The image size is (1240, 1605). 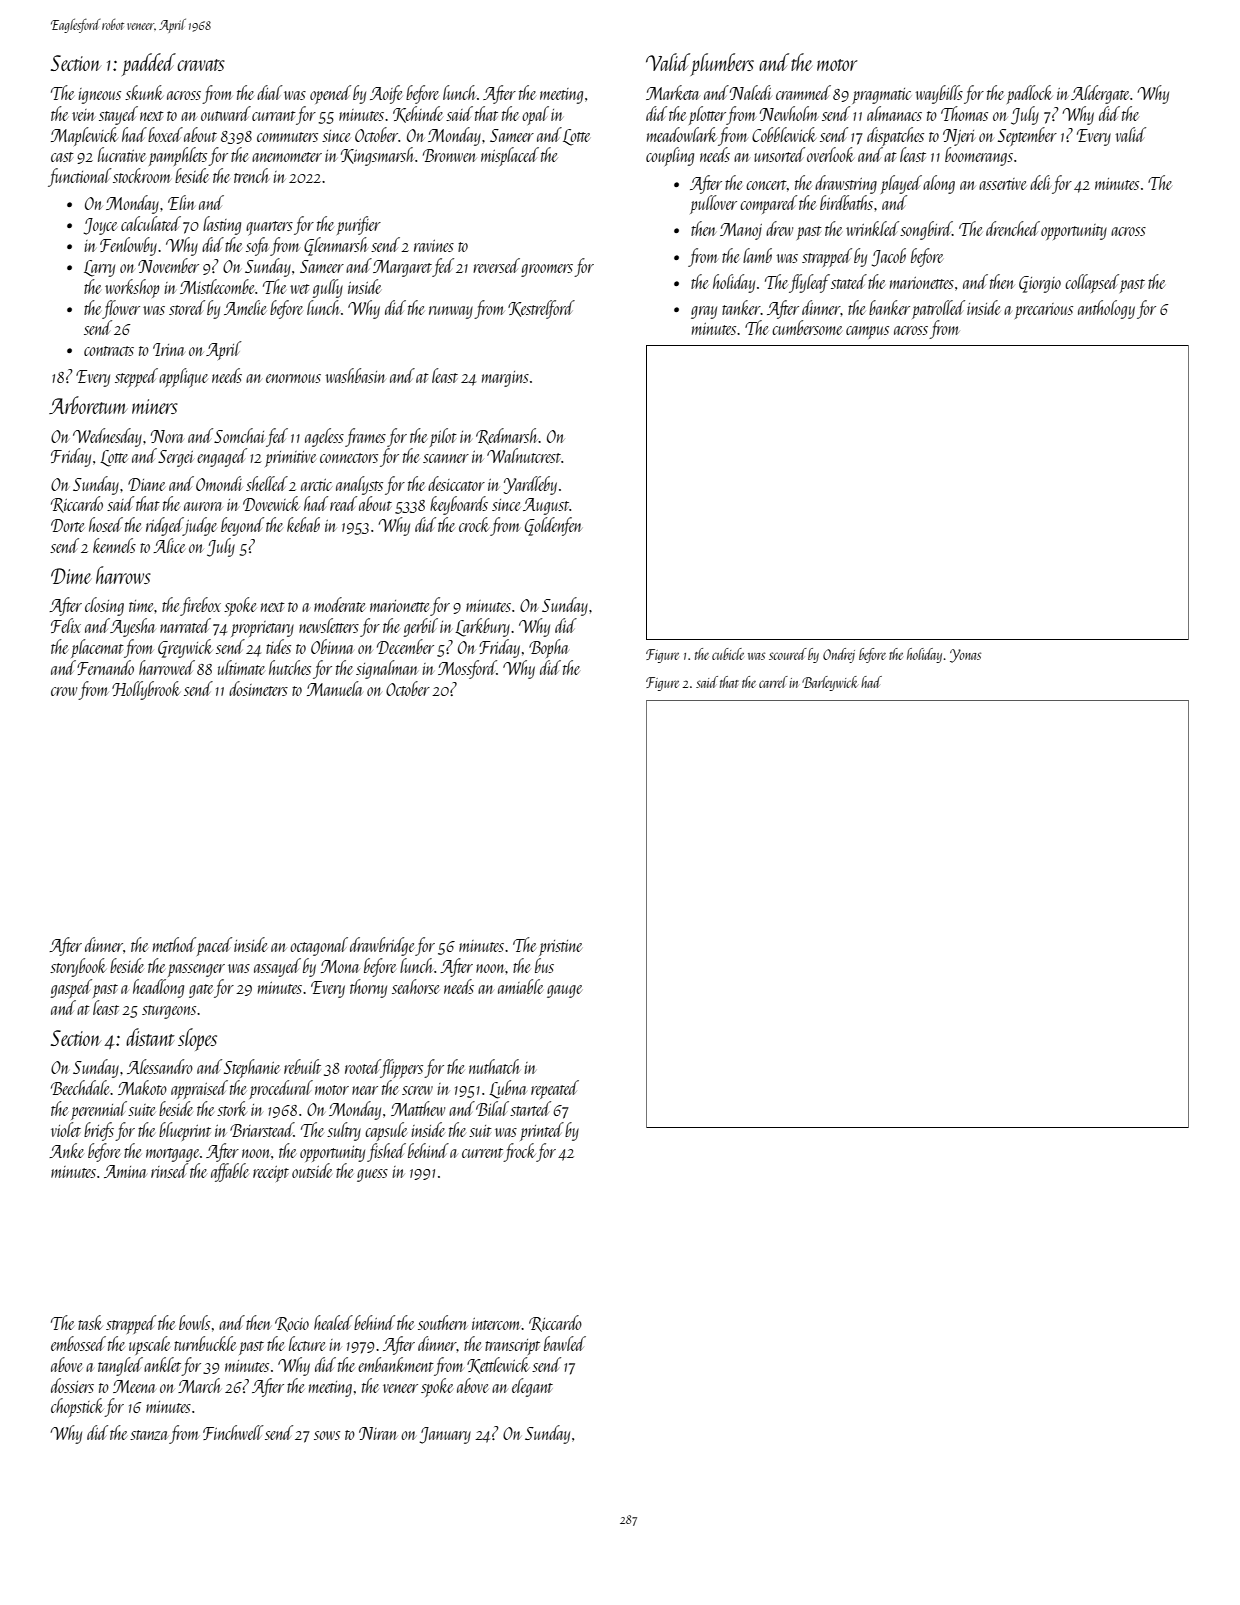 I want to click on plumbers, so click(x=722, y=64).
